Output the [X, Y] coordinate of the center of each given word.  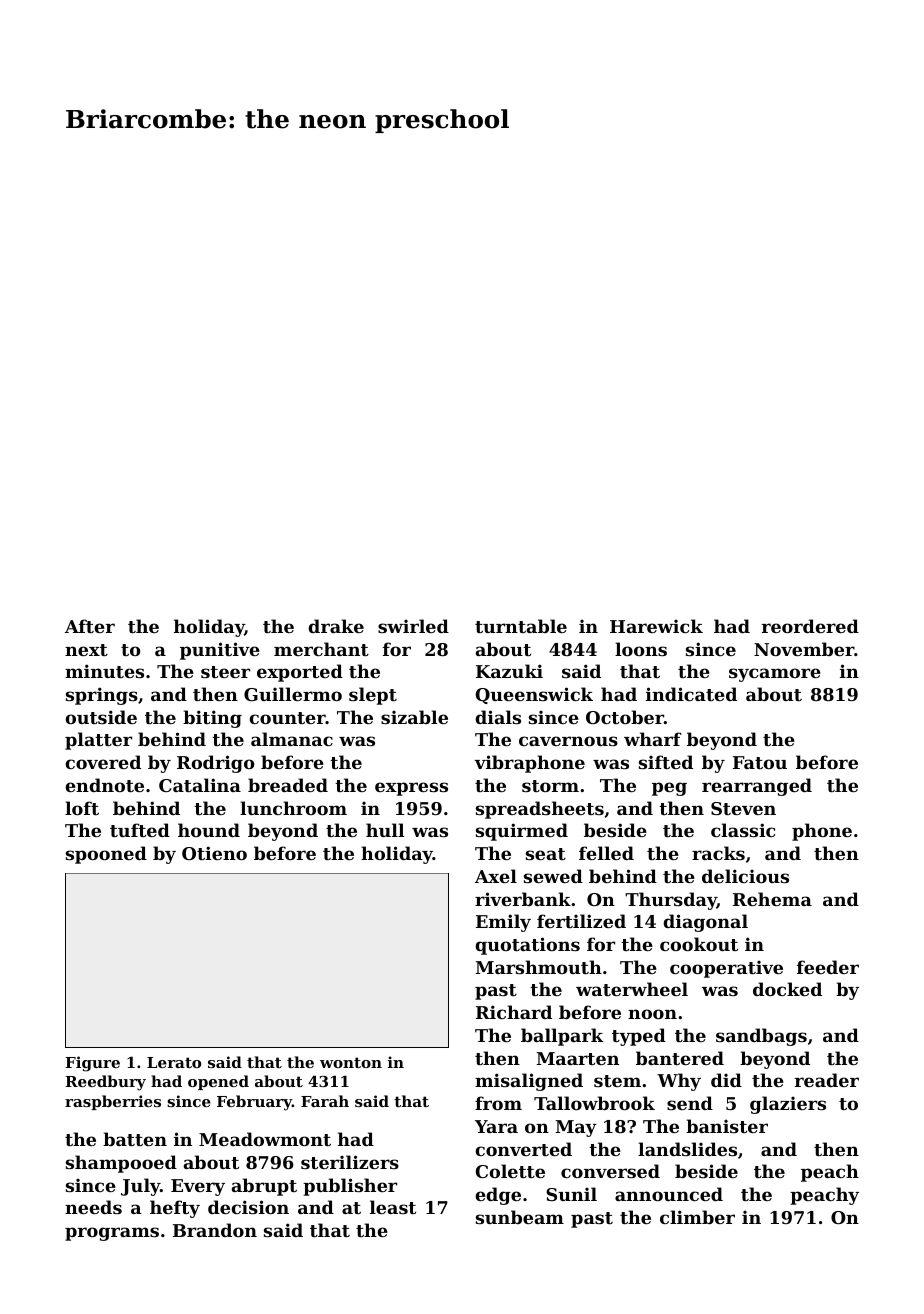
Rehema [772, 899]
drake [336, 626]
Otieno [214, 853]
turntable [521, 626]
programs [112, 1234]
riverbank [523, 899]
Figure [92, 1064]
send [690, 1103]
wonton [351, 1062]
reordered [810, 626]
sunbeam [520, 1217]
